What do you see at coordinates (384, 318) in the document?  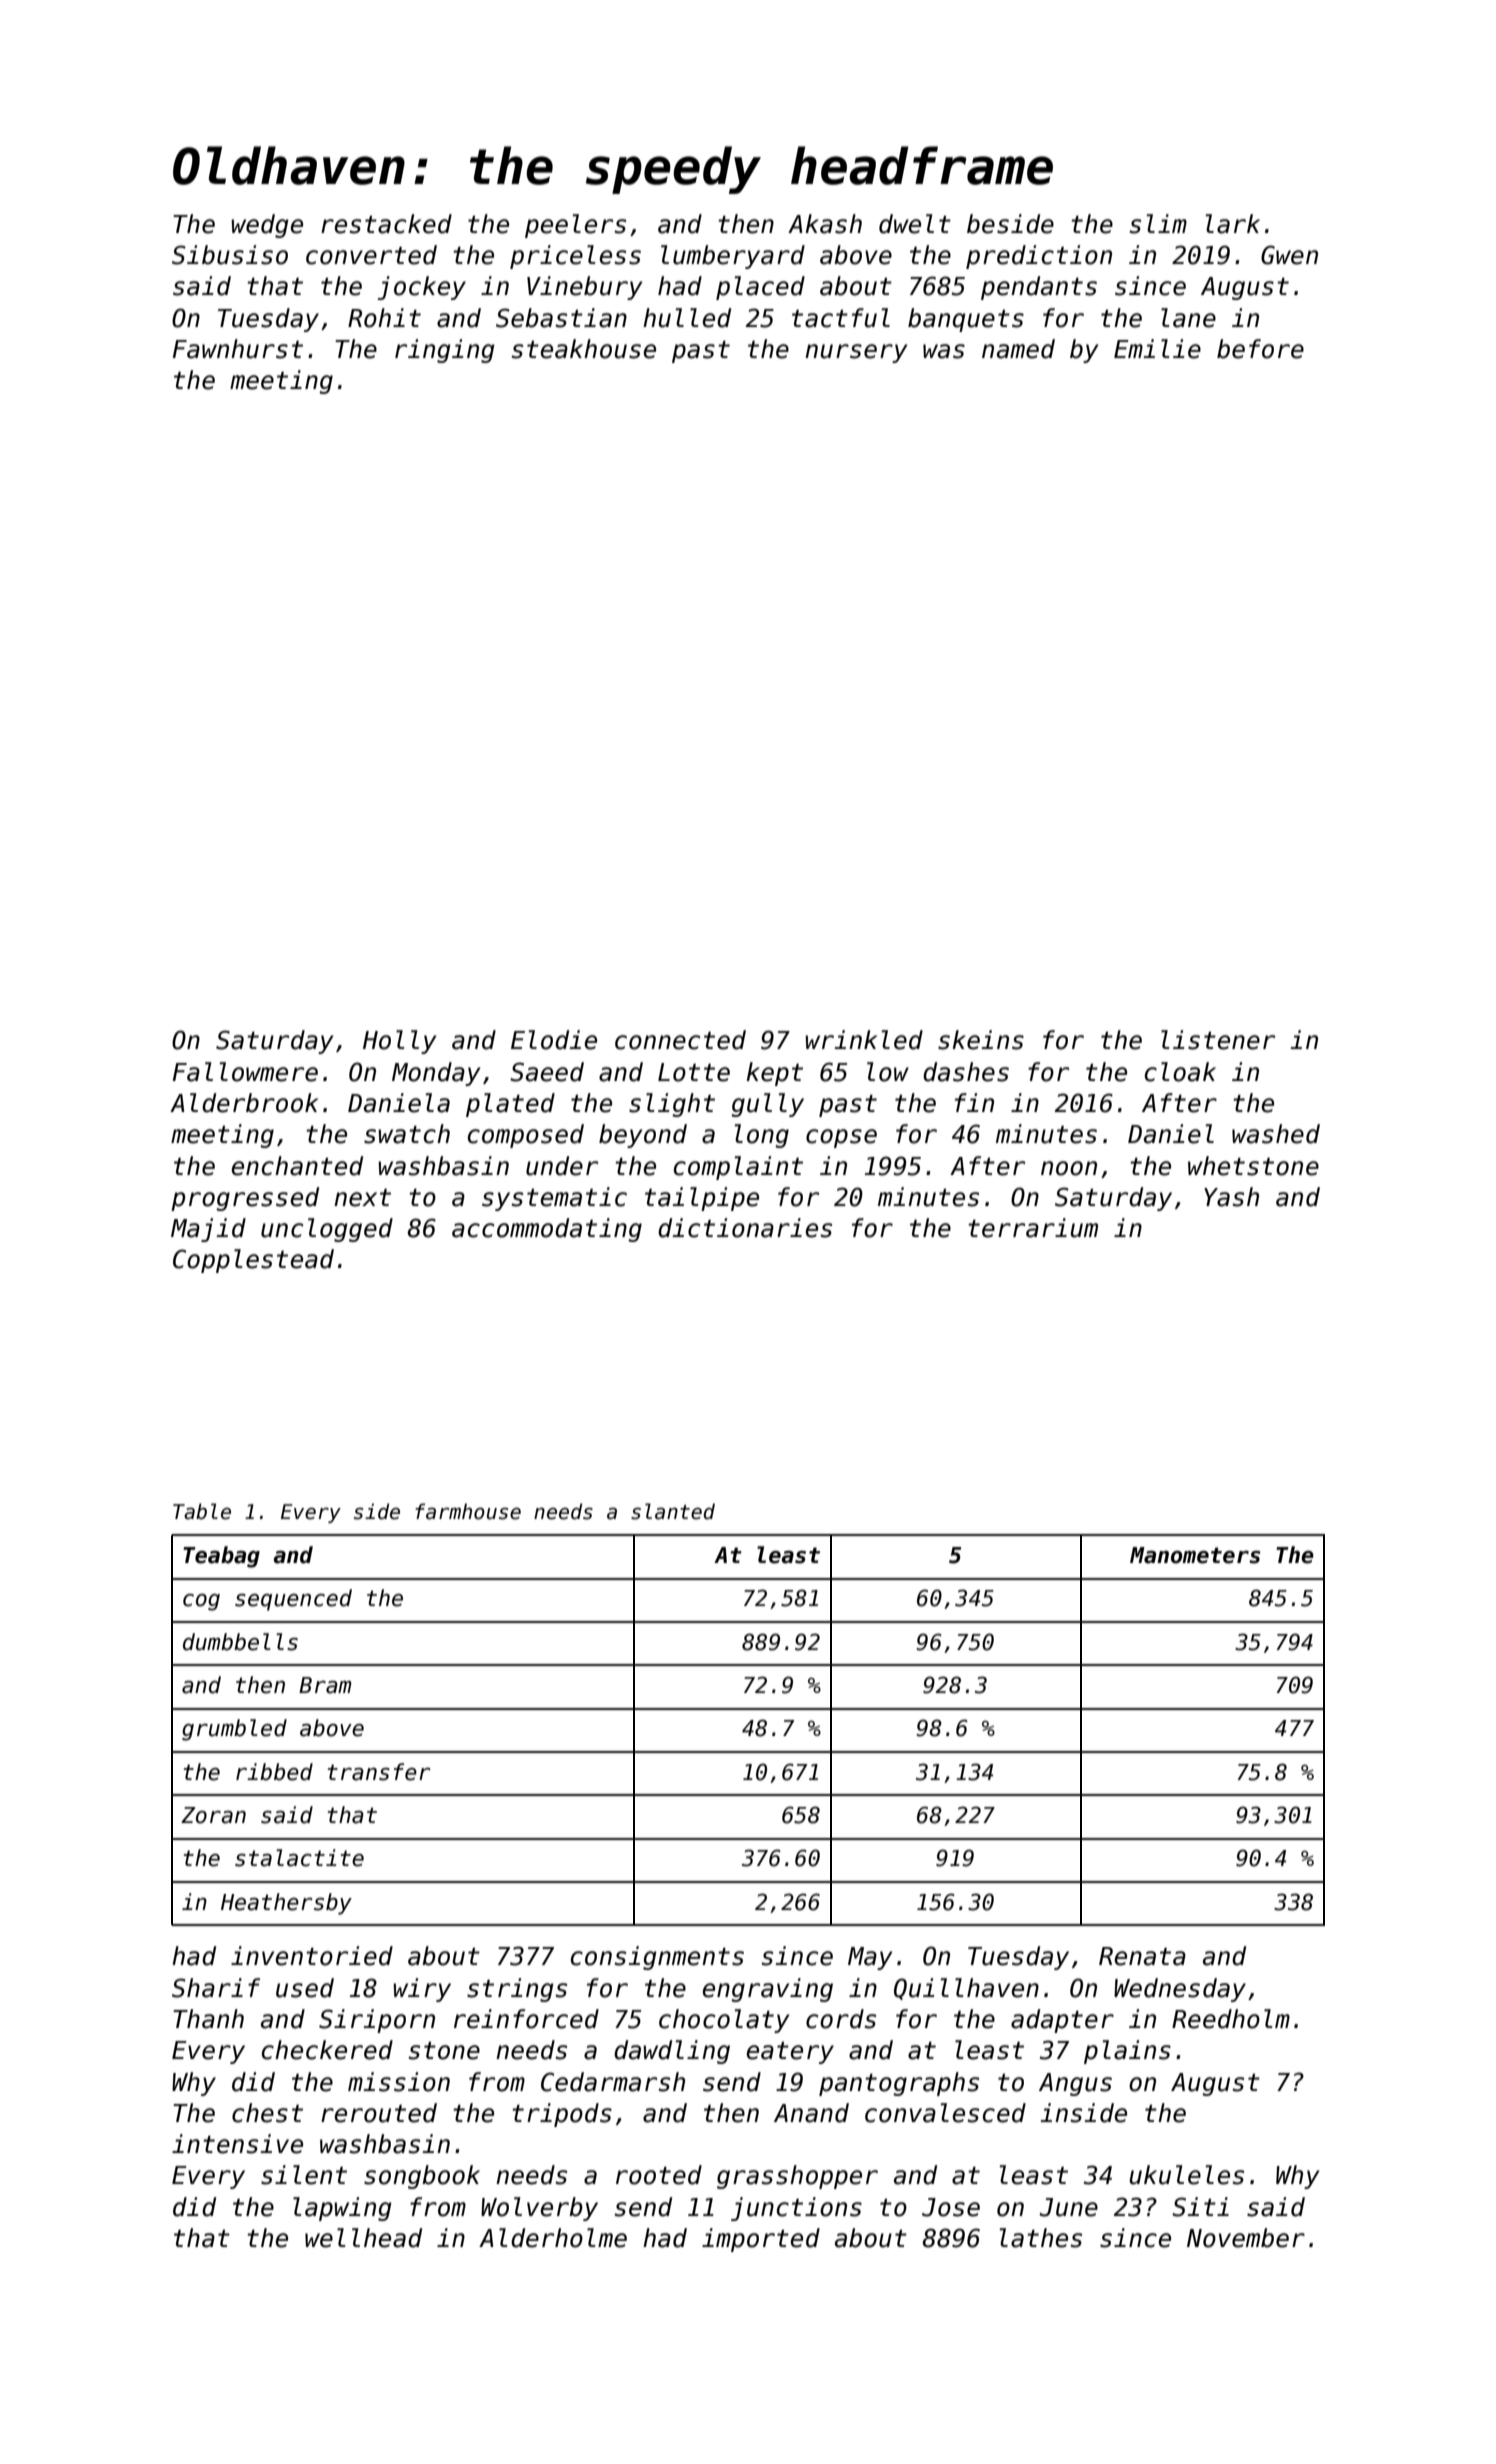 I see `Rohit` at bounding box center [384, 318].
